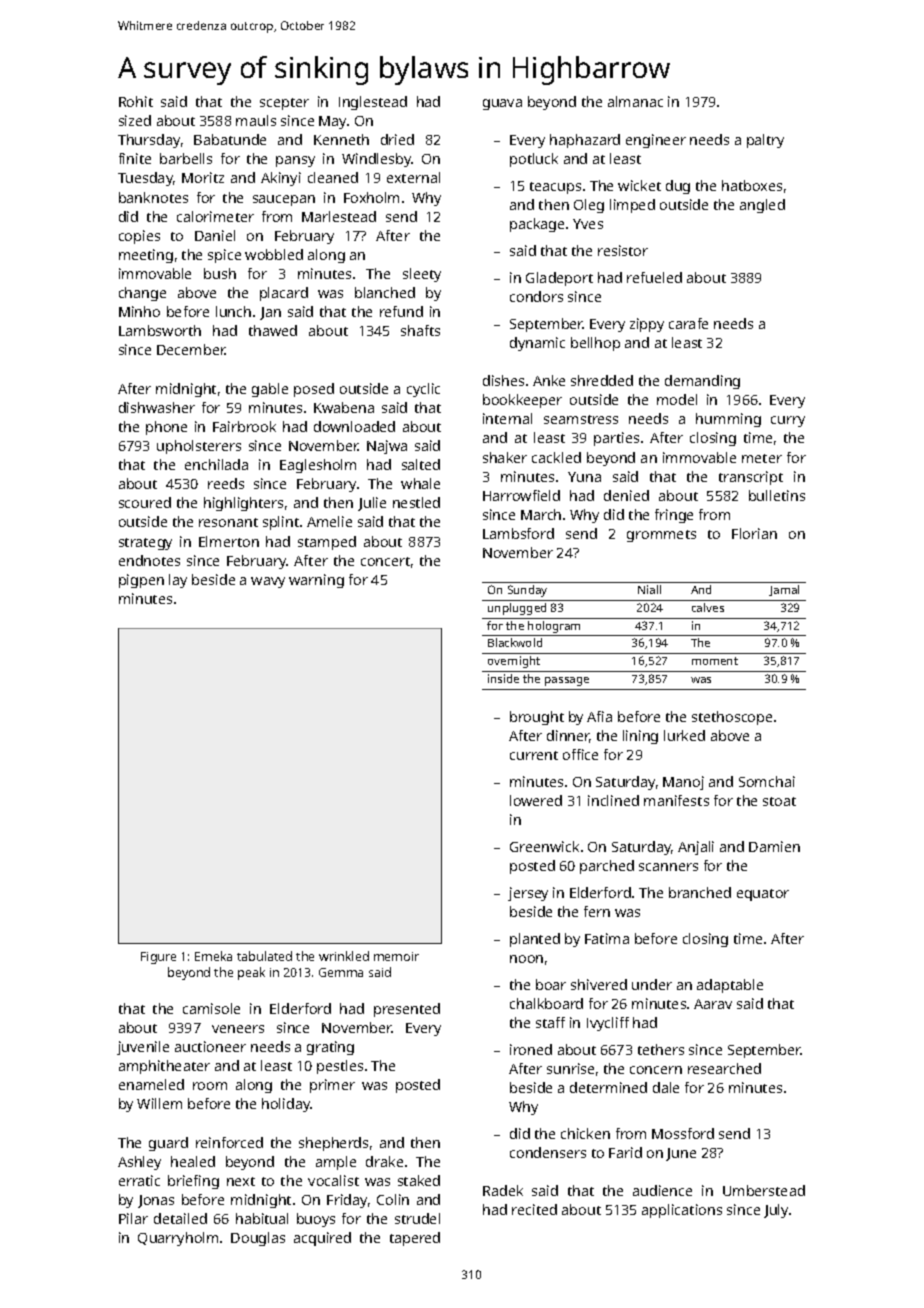 Image resolution: width=924 pixels, height=1308 pixels. Describe the element at coordinates (258, 1239) in the screenshot. I see `Douglas` at that location.
